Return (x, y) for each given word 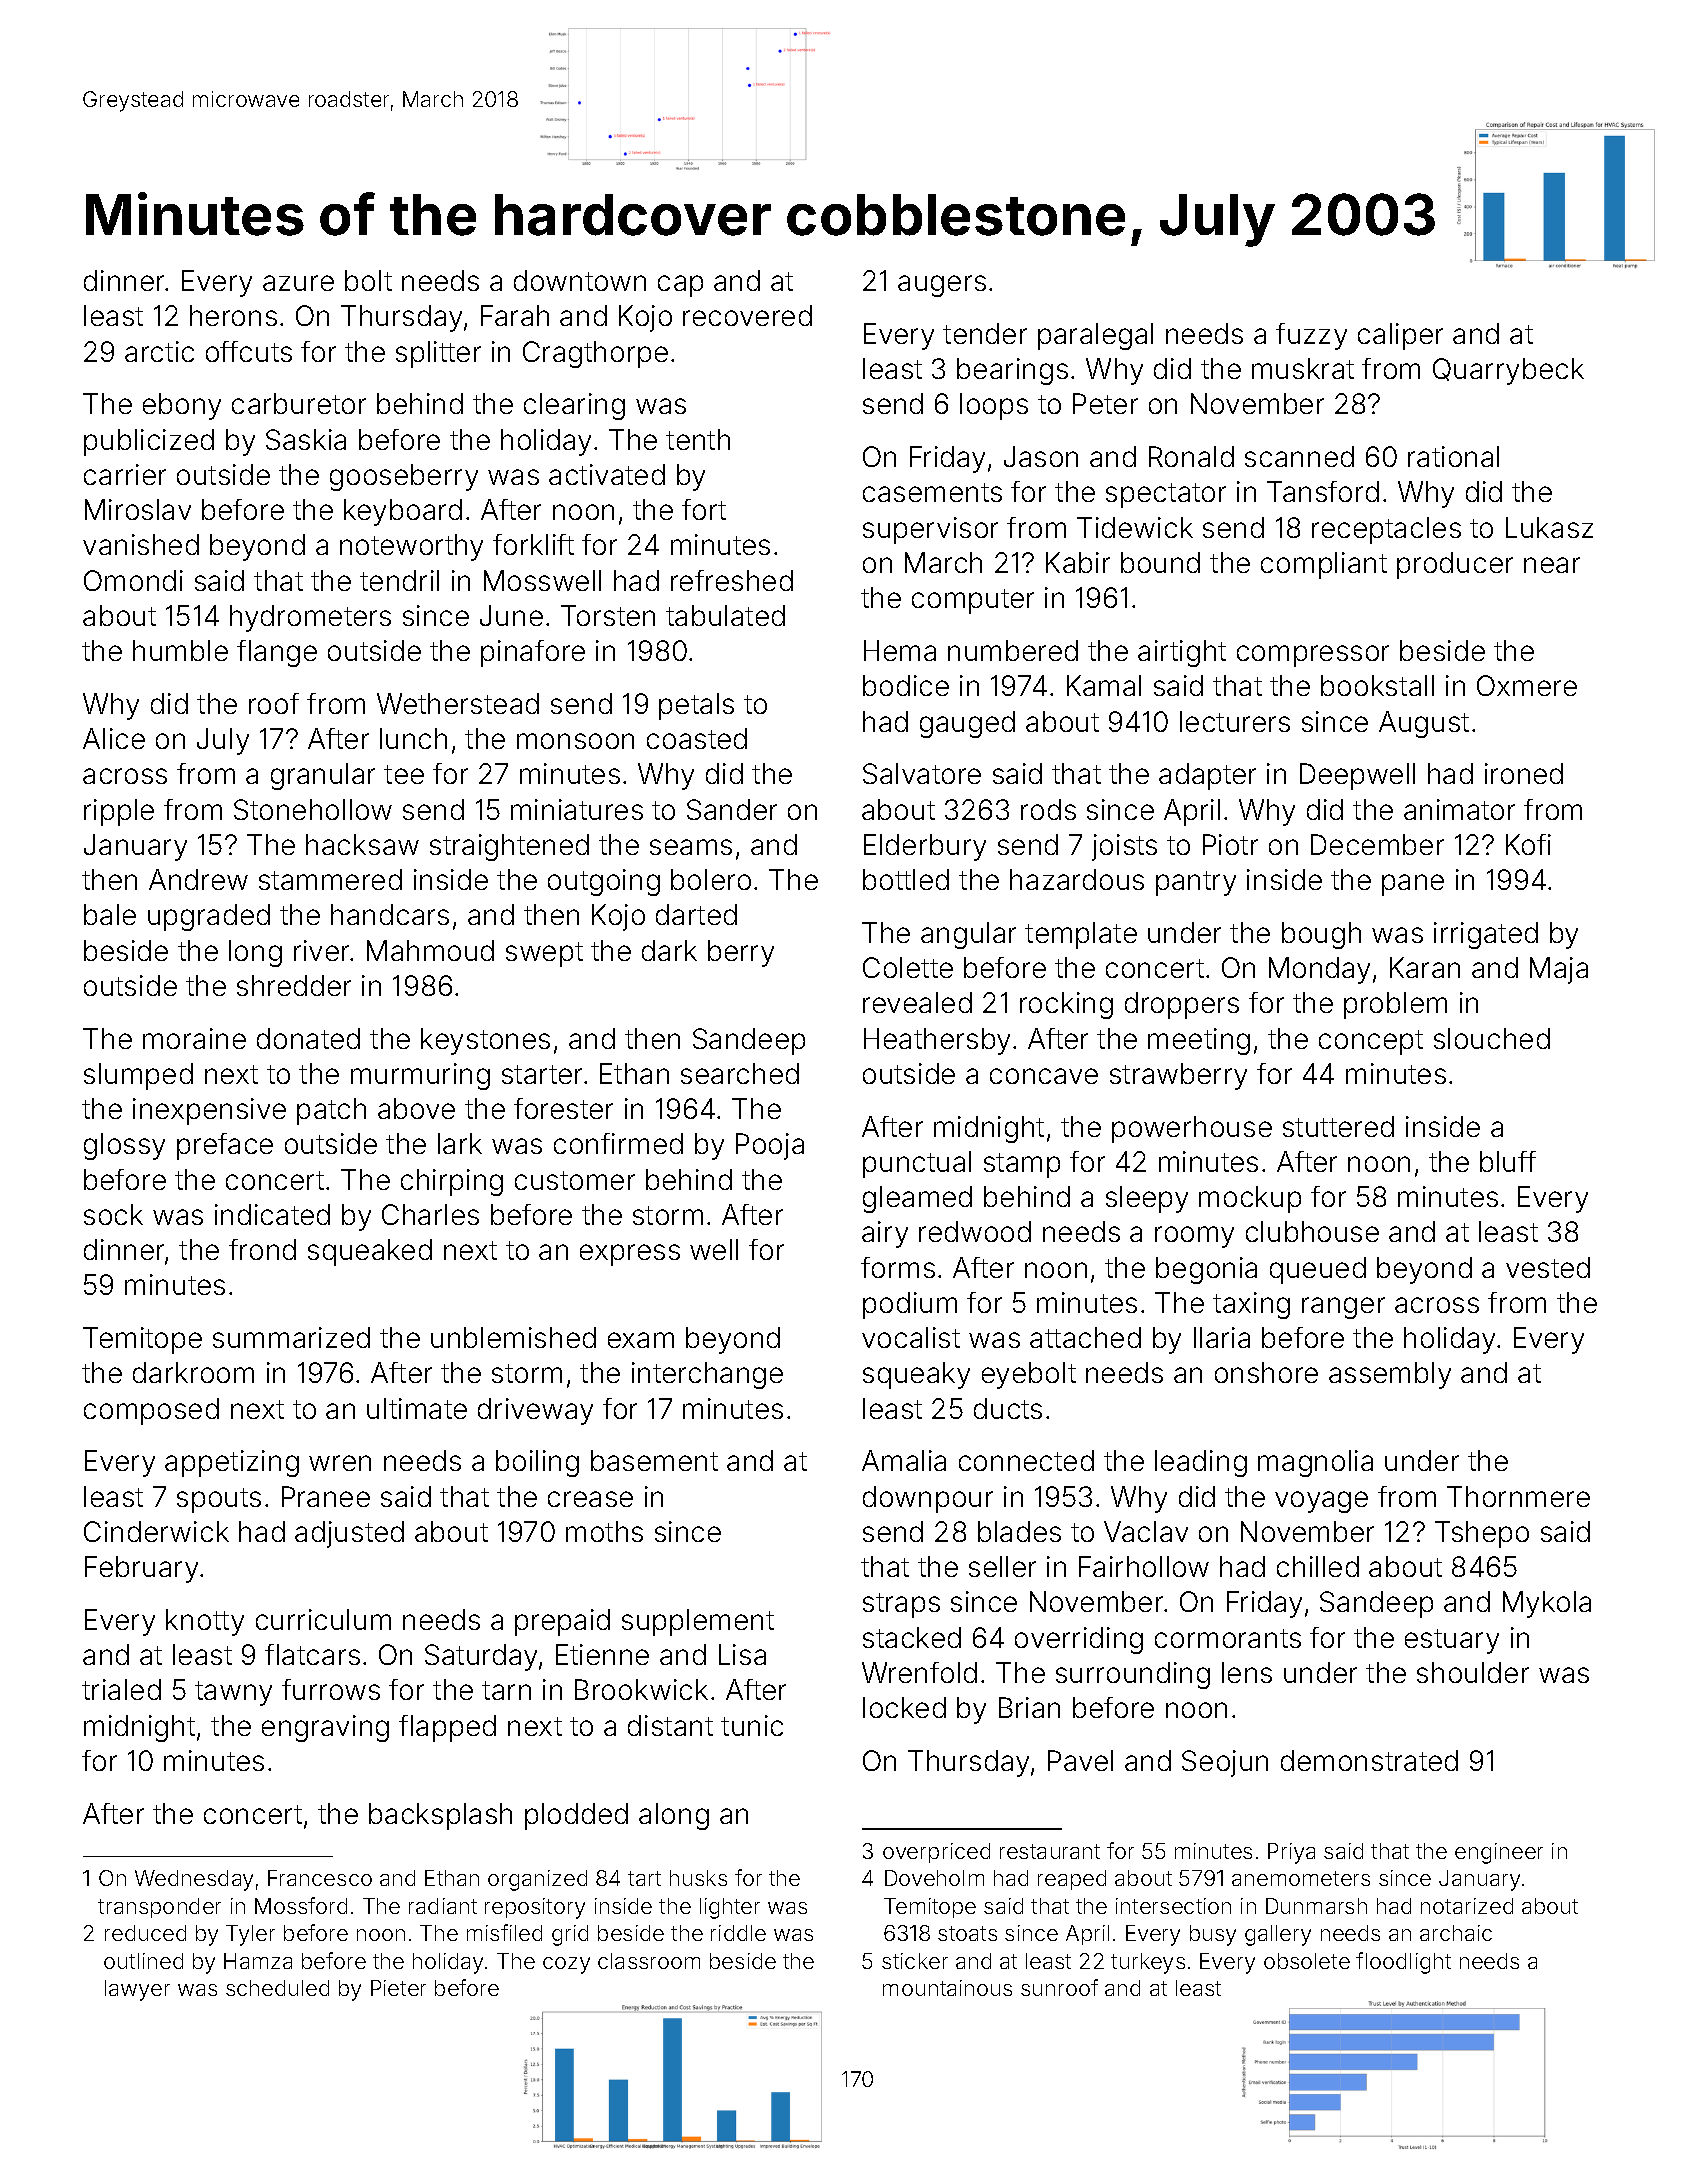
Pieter (398, 1988)
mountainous (947, 1988)
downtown (580, 280)
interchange (707, 1375)
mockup (1250, 1199)
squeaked (370, 1252)
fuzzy (1311, 336)
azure (298, 283)
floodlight (1403, 1963)
